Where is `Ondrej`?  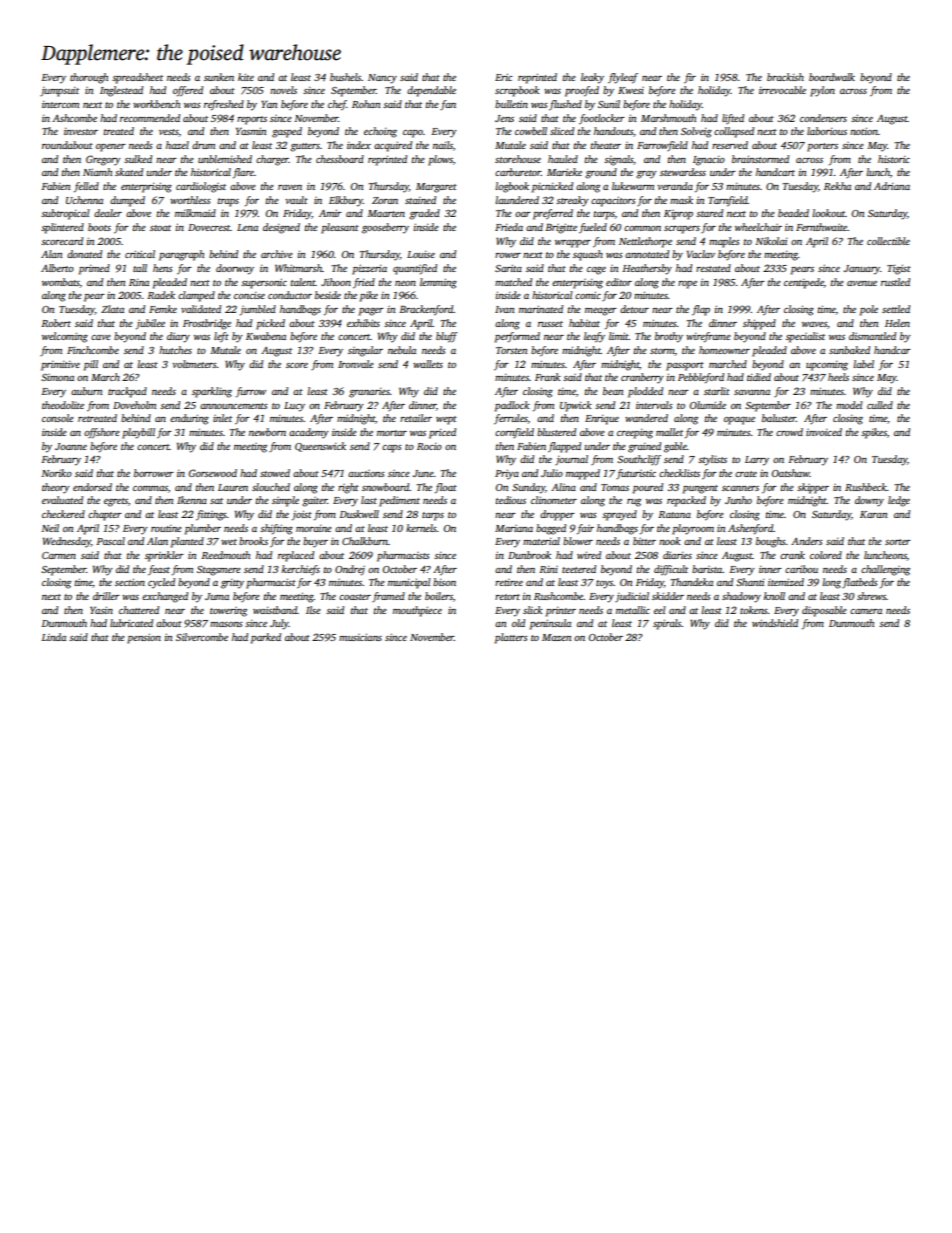
Ondrej is located at coordinates (350, 570).
